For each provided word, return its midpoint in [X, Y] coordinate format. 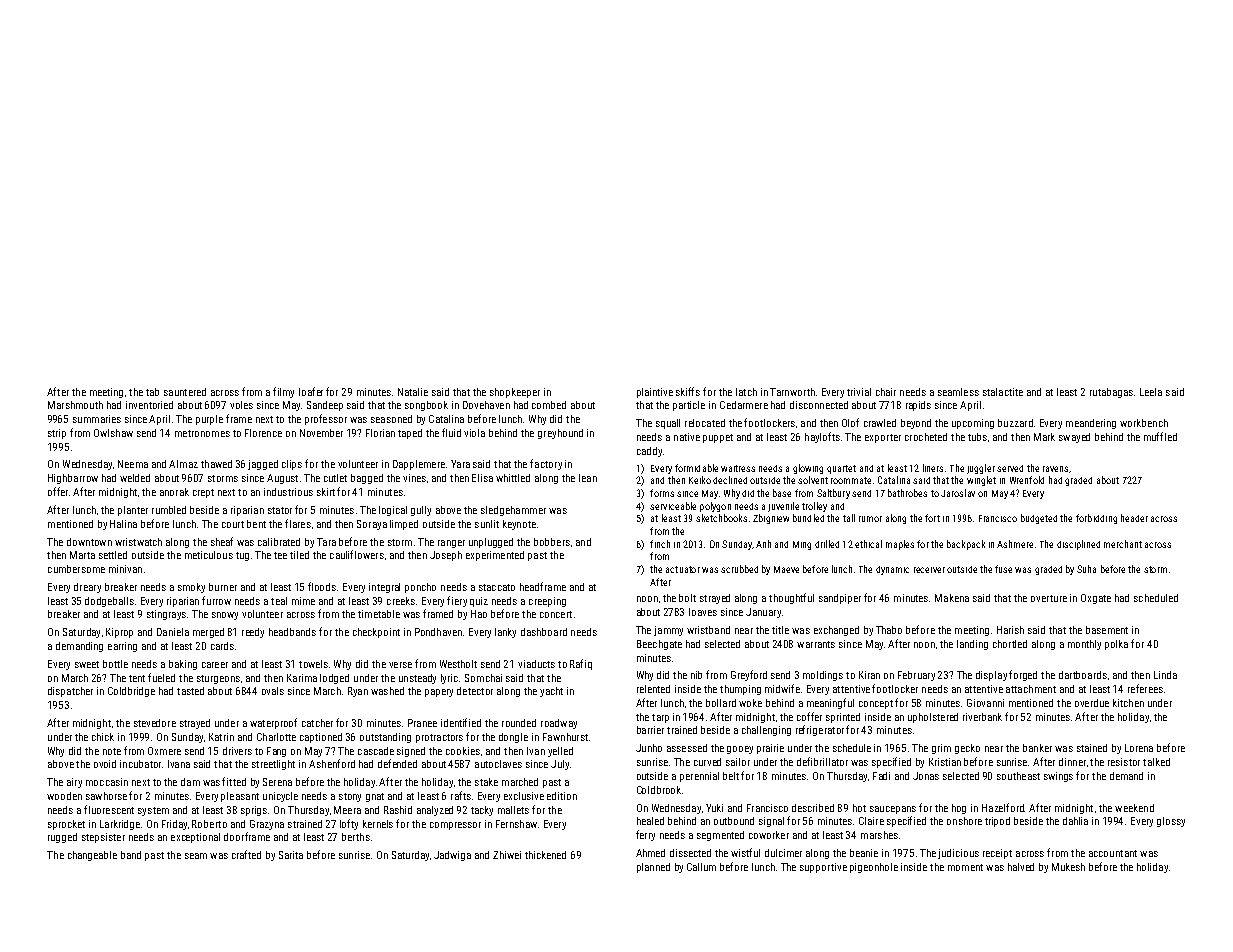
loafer [311, 391]
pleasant [240, 797]
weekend [1134, 808]
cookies [463, 751]
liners [933, 468]
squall [668, 424]
